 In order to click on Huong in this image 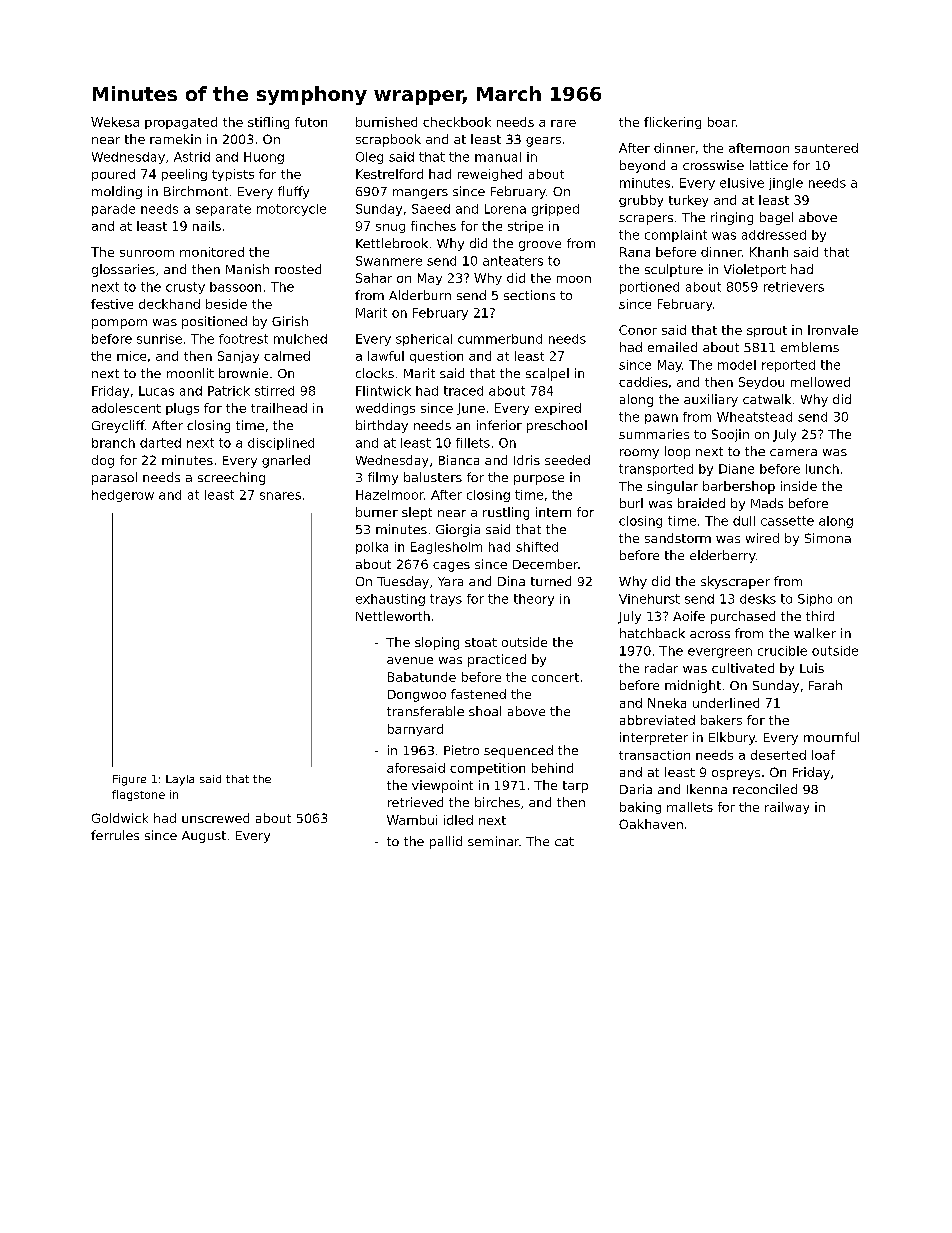, I will do `click(264, 158)`.
